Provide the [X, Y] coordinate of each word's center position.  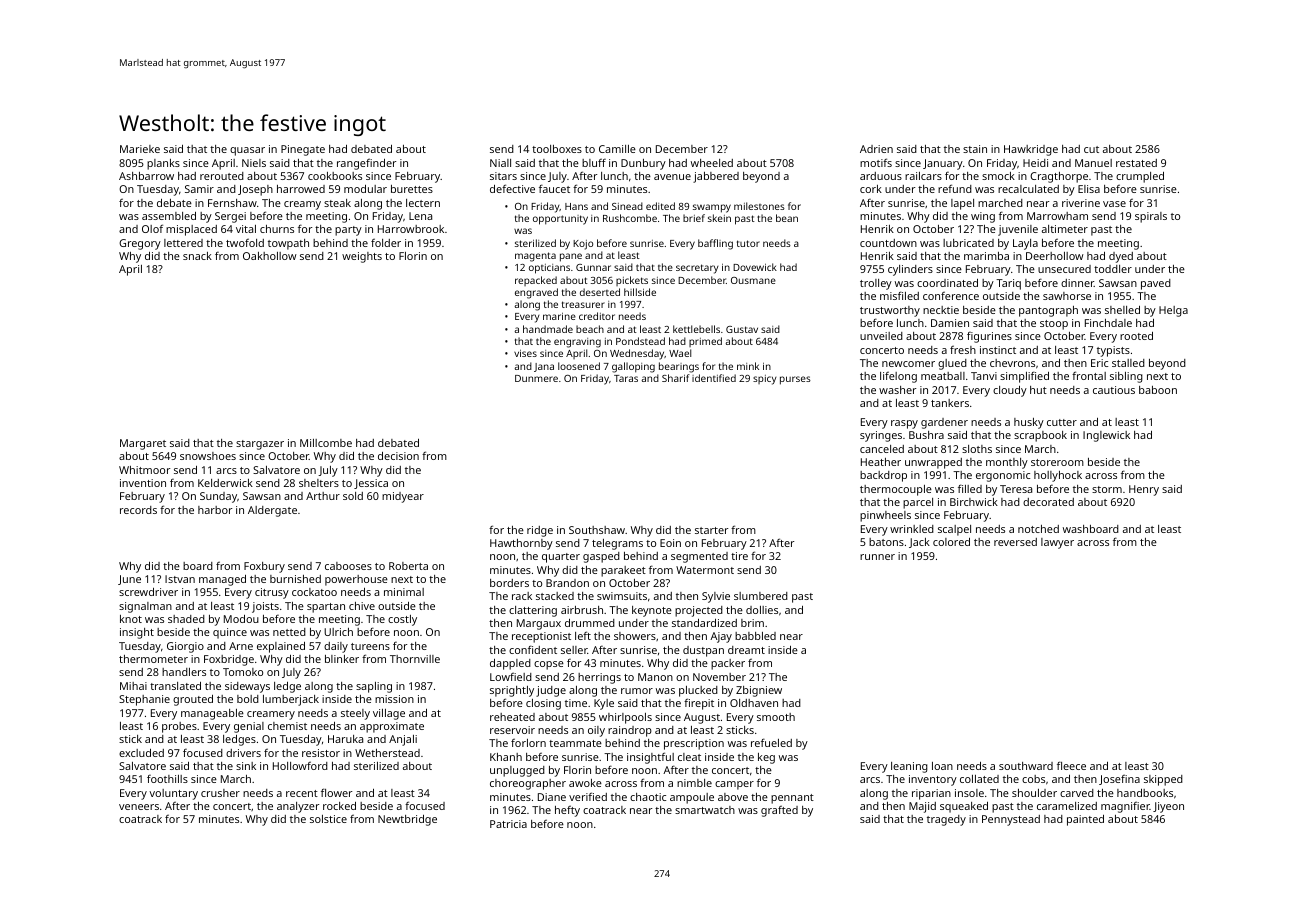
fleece [1071, 765]
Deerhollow [1055, 256]
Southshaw [597, 530]
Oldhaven [754, 703]
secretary [697, 269]
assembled [169, 216]
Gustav [742, 329]
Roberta [408, 566]
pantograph [1048, 311]
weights [362, 257]
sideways [247, 687]
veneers [139, 807]
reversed [1015, 542]
